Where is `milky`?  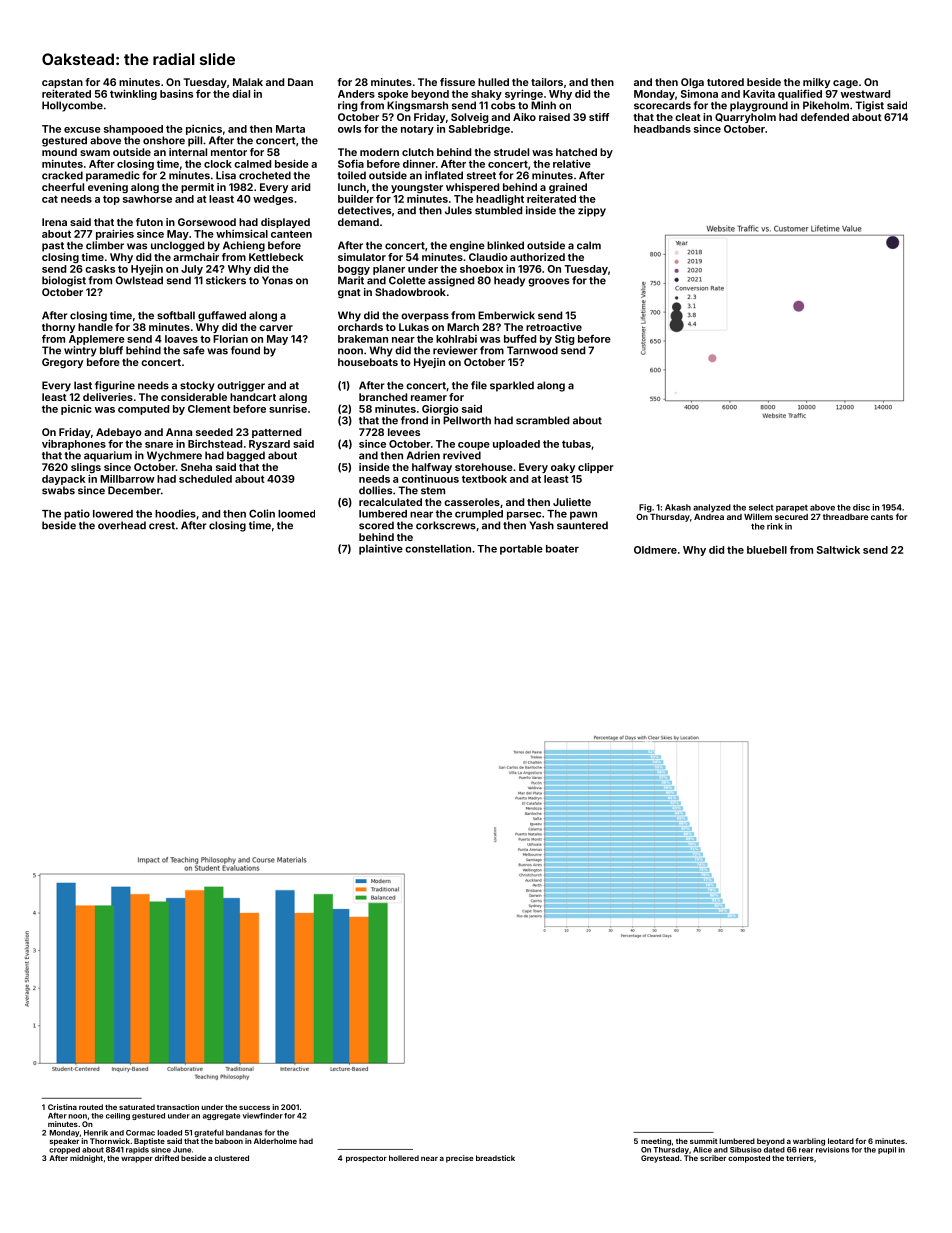 milky is located at coordinates (816, 83).
